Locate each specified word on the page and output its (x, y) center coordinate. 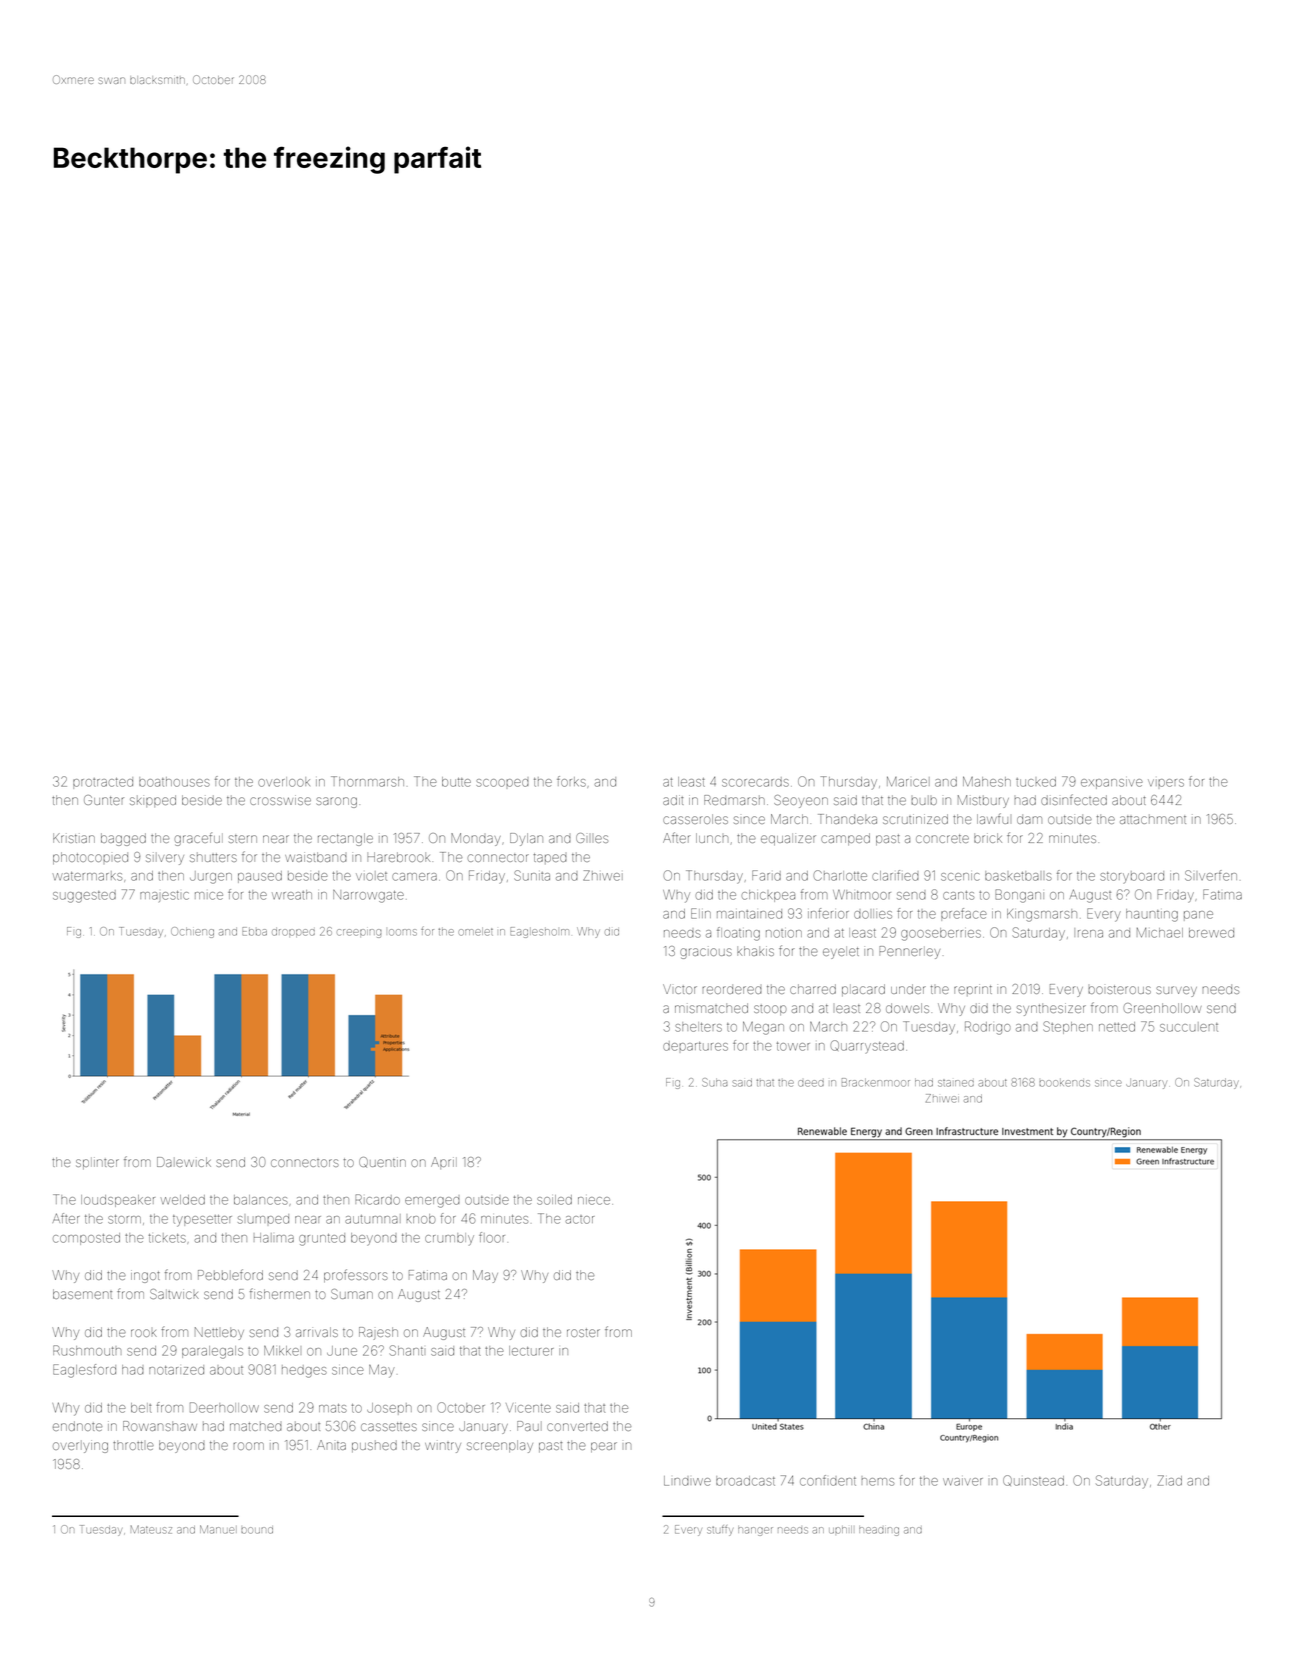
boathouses (174, 782)
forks (571, 781)
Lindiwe (687, 1481)
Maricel (908, 781)
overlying (80, 1446)
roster (583, 1332)
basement (82, 1294)
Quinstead (1033, 1480)
